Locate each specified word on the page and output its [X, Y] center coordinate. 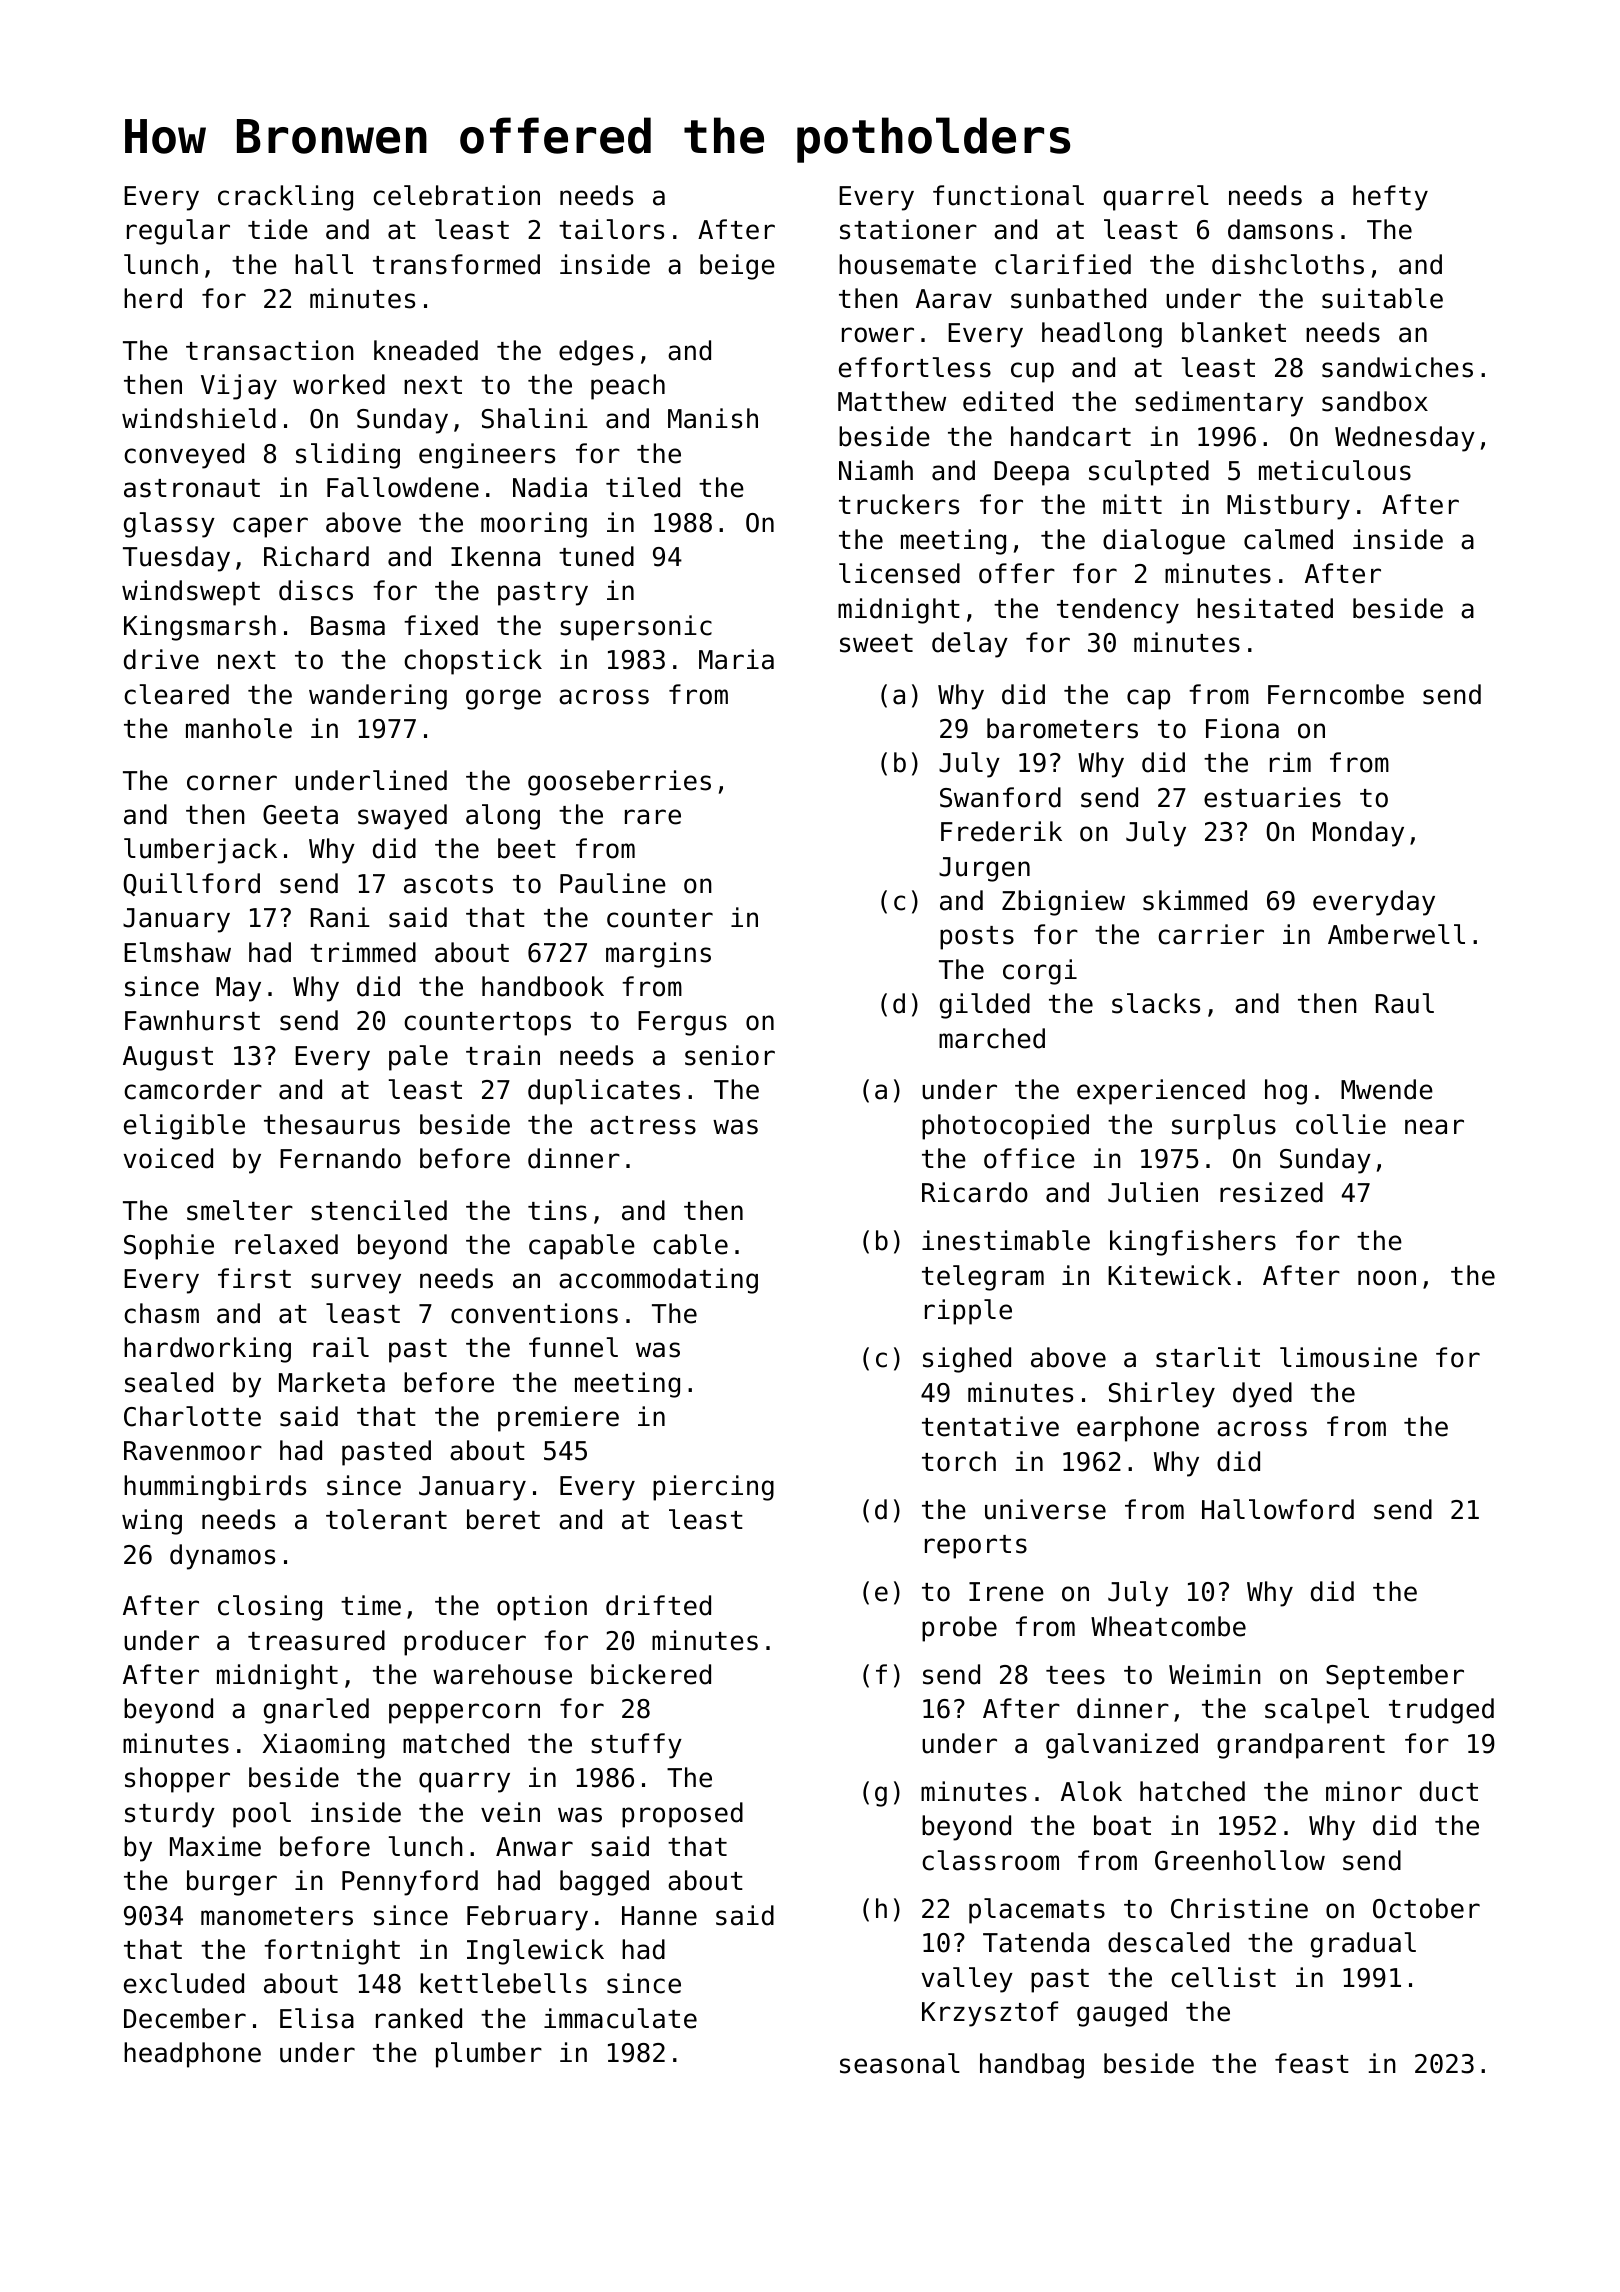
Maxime [215, 1846]
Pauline [613, 883]
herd [153, 298]
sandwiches [1397, 367]
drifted [658, 1605]
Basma [348, 626]
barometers [1062, 728]
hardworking [207, 1350]
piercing [713, 1488]
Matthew [892, 401]
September [1395, 1677]
